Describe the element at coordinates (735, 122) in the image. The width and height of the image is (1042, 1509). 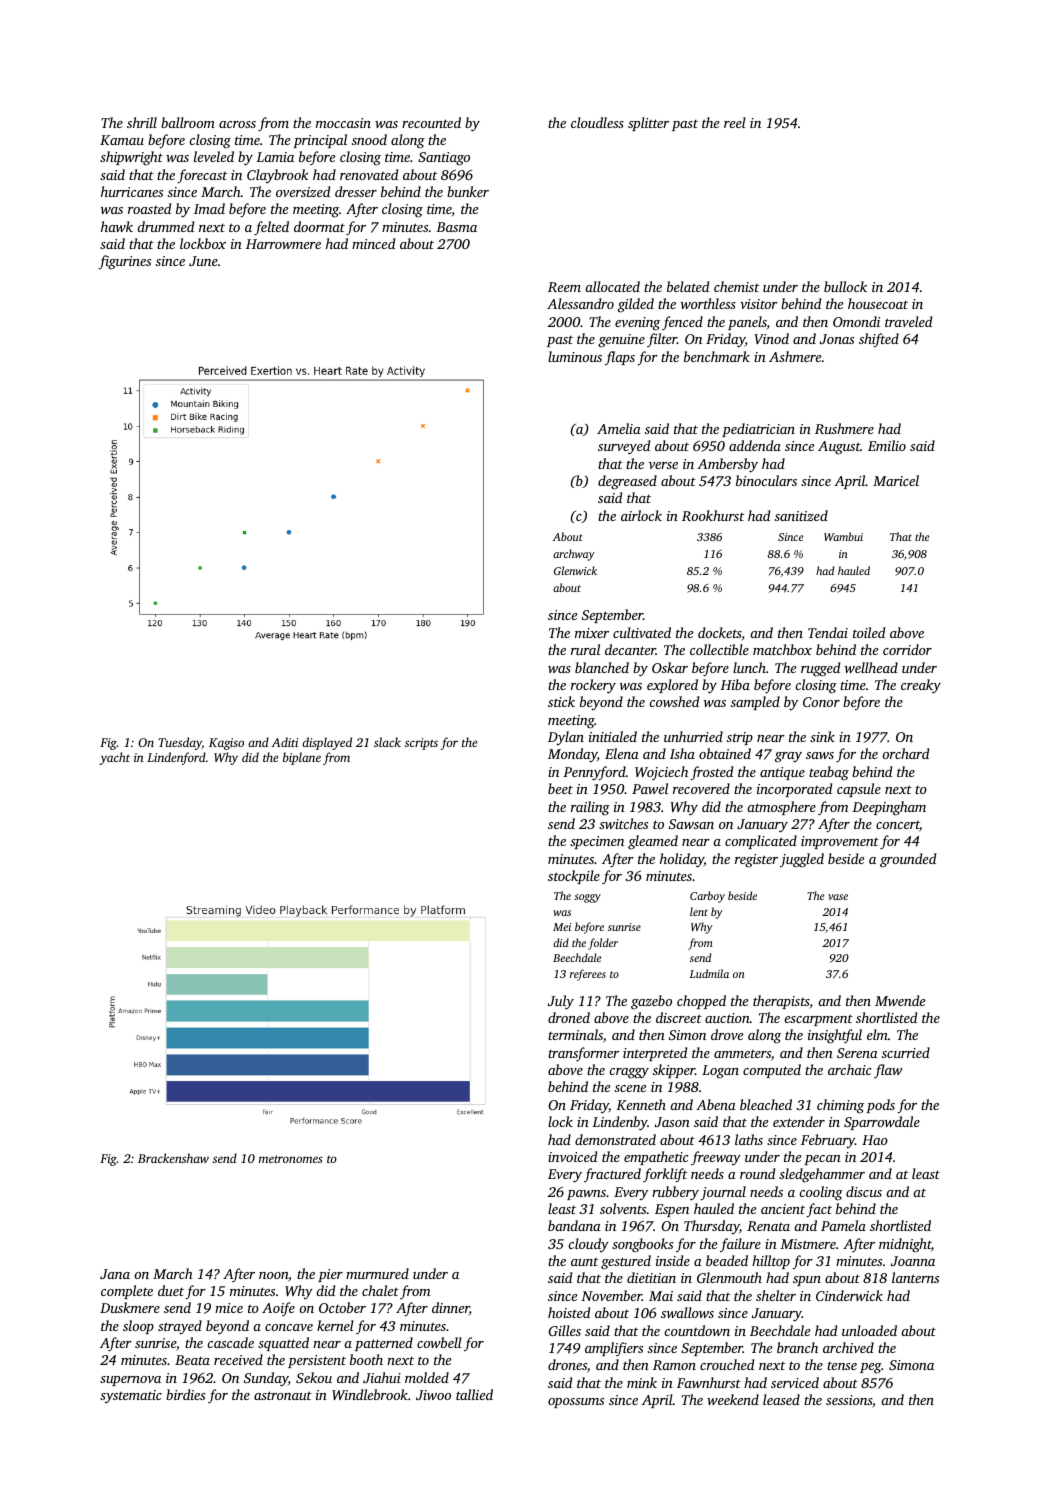
I see `reel` at that location.
